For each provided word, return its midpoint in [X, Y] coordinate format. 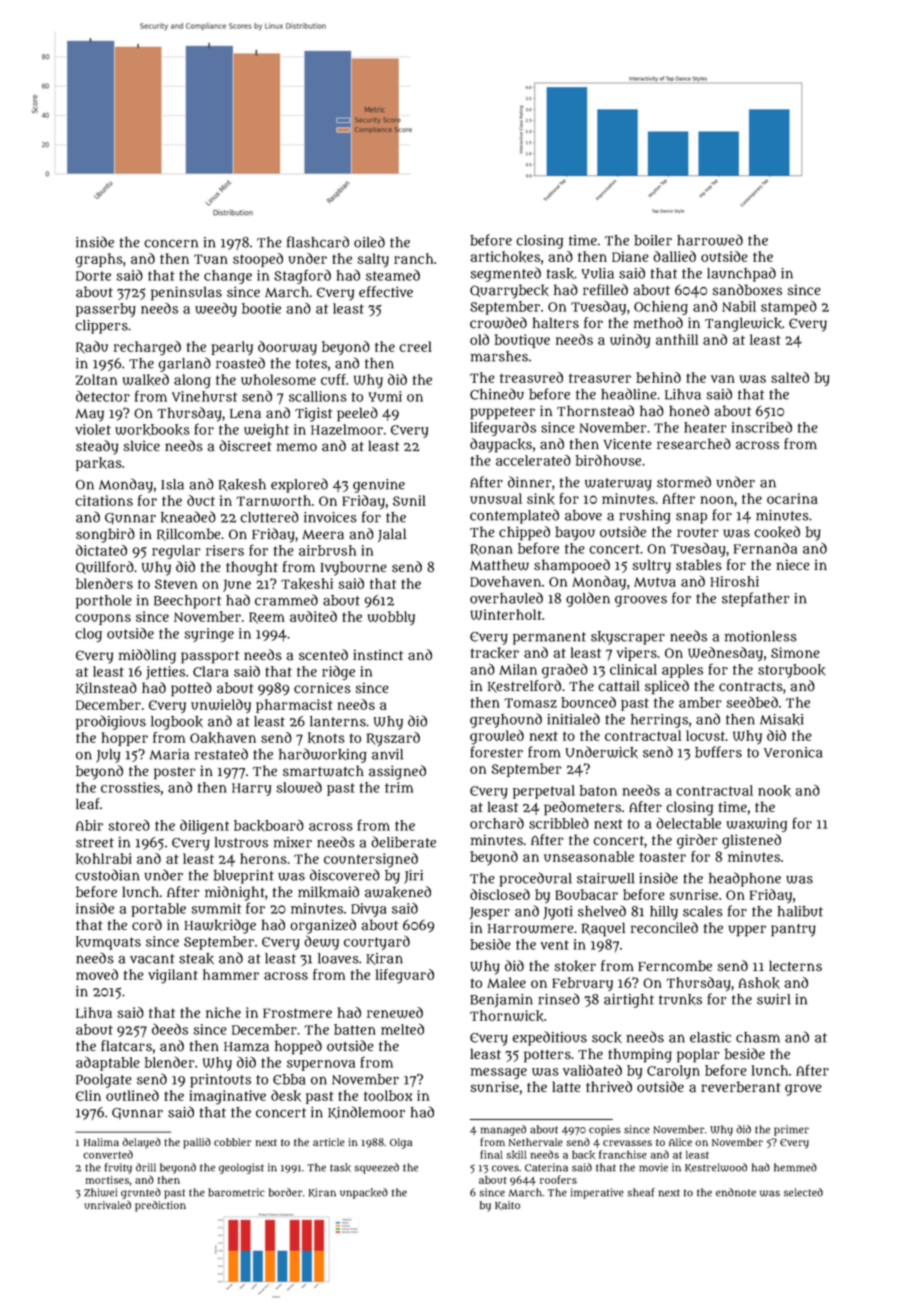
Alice [680, 1142]
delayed [141, 1143]
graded [565, 670]
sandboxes [747, 290]
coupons [103, 619]
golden [588, 599]
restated [221, 754]
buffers [718, 752]
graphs [99, 260]
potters [547, 1056]
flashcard [318, 242]
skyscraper [628, 638]
